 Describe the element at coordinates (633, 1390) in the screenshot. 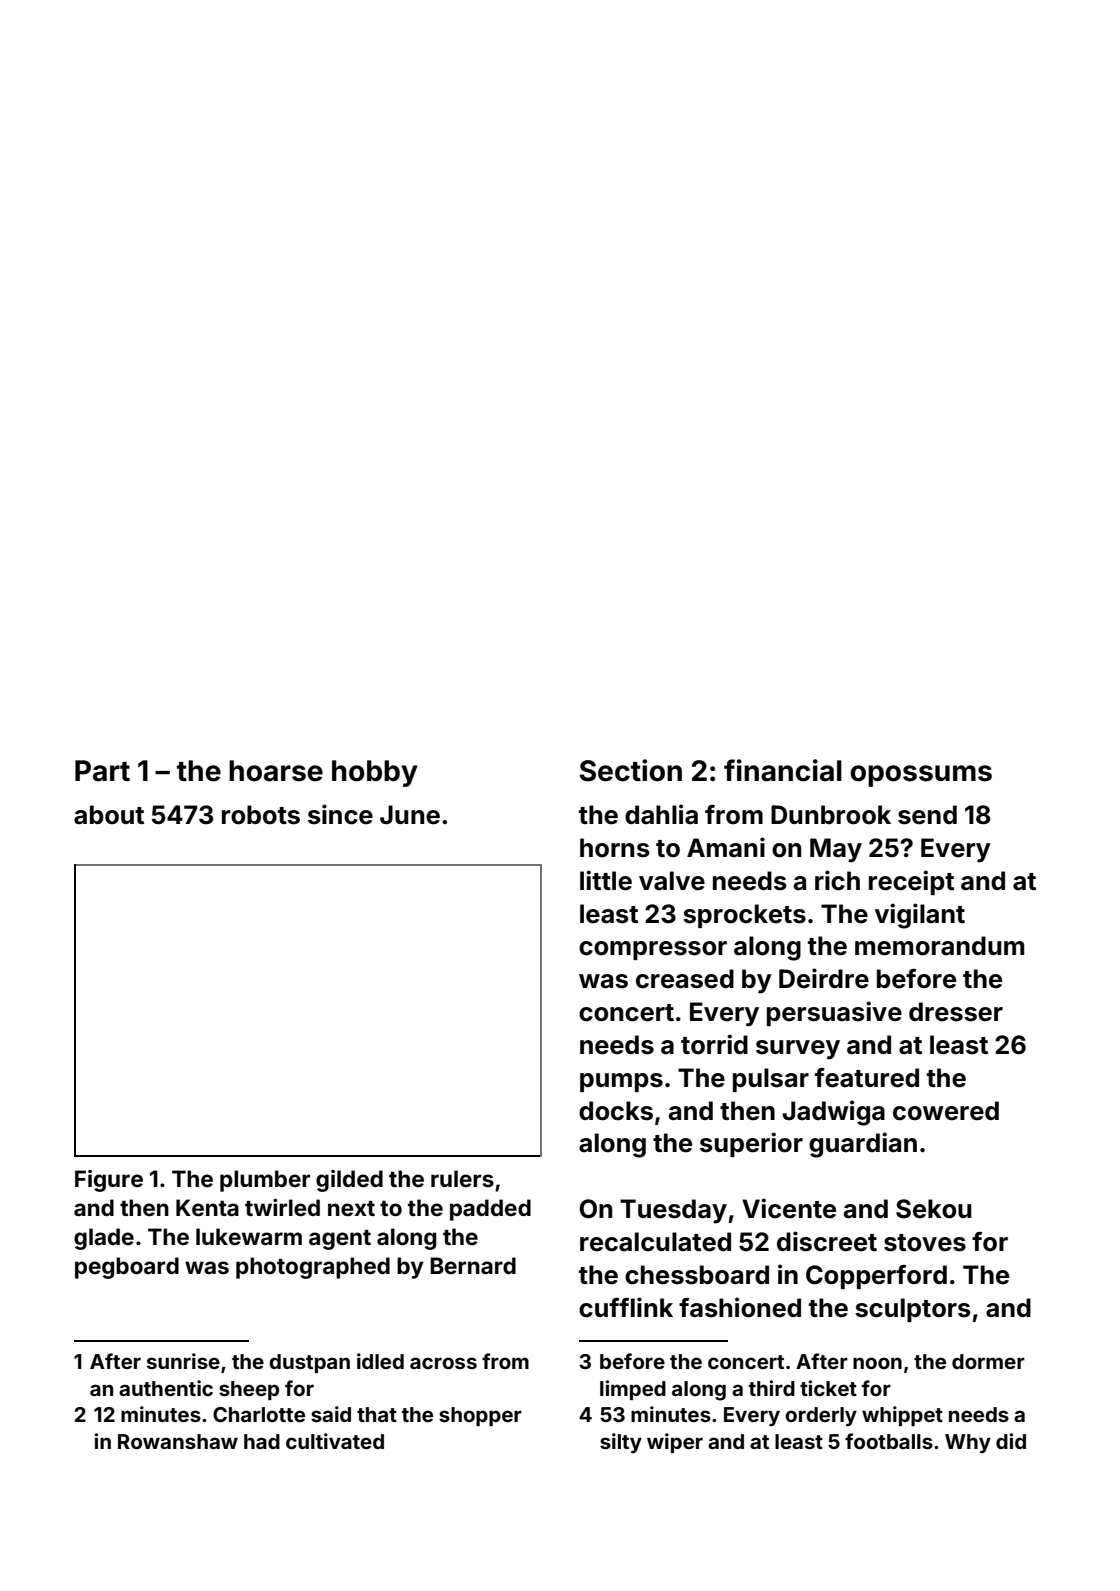

I see `limped` at that location.
